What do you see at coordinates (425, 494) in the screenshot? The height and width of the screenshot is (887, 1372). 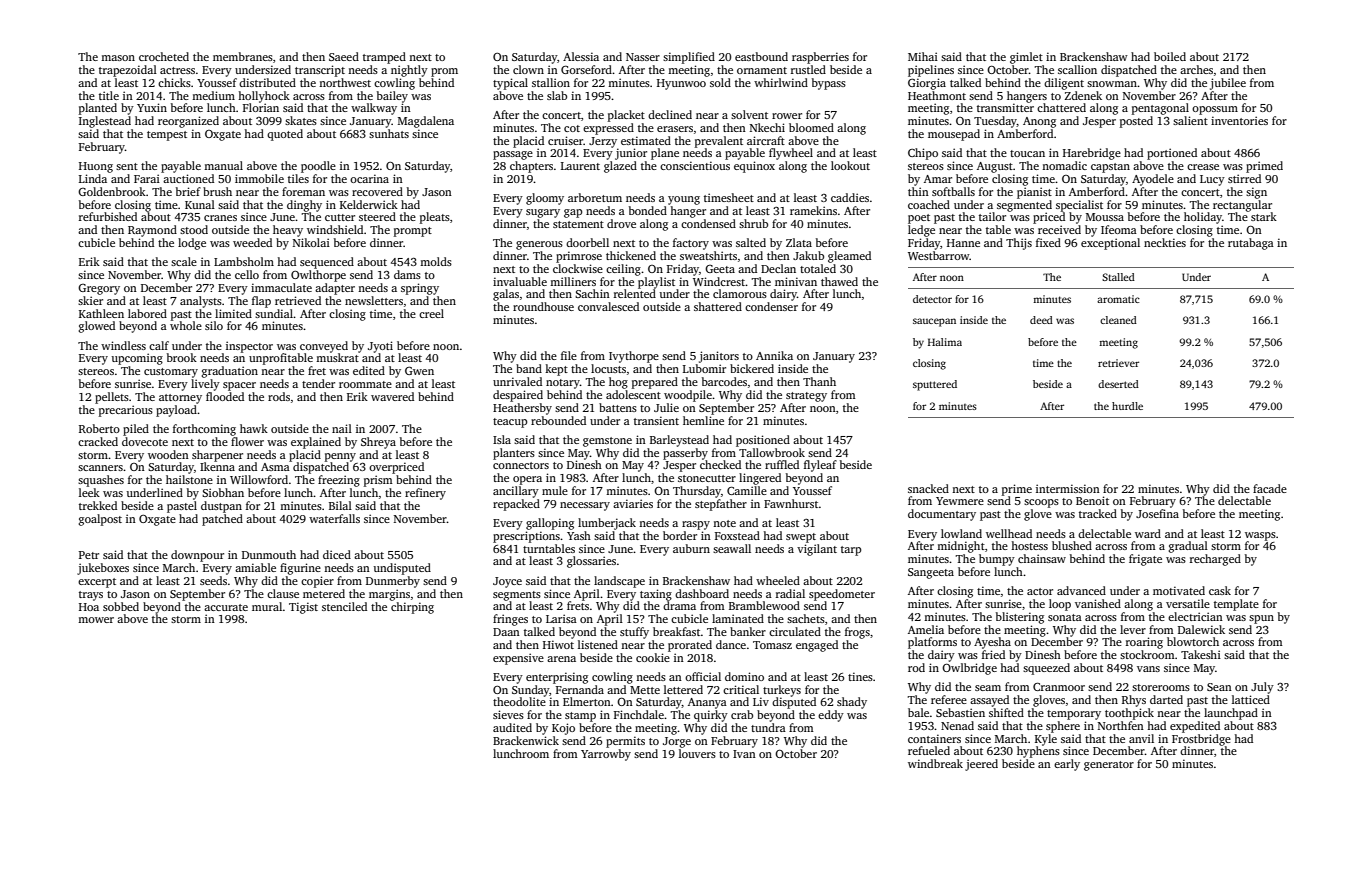 I see `refinery` at bounding box center [425, 494].
